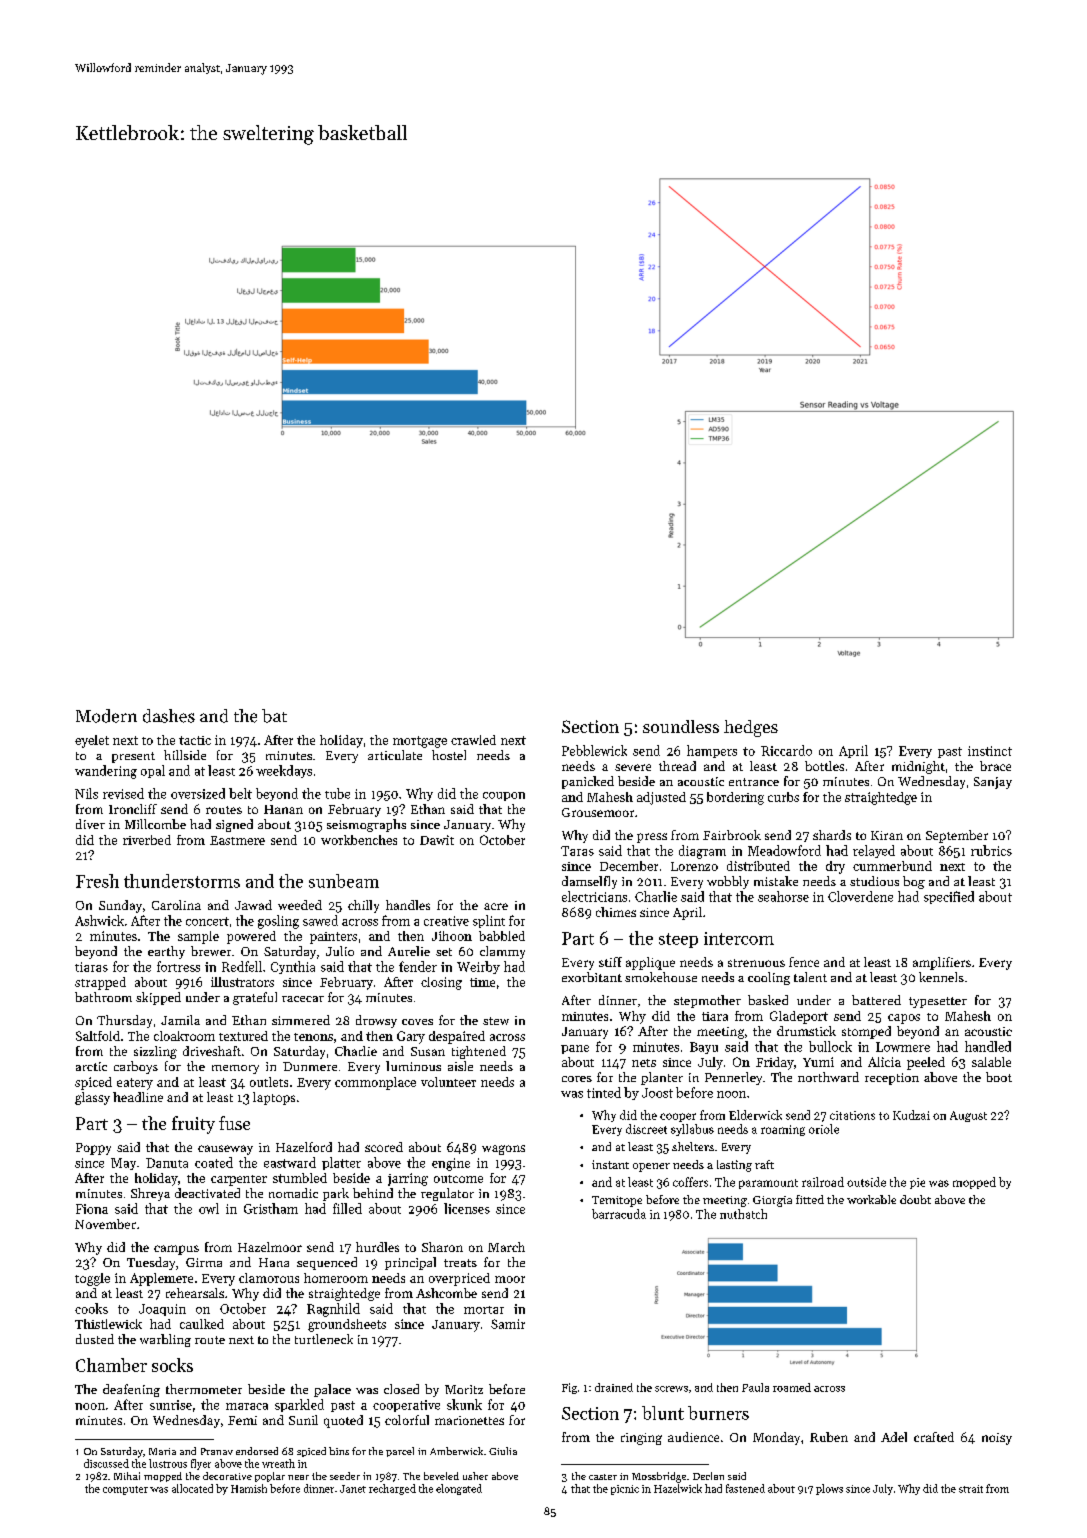 The height and width of the page is (1538, 1087). I want to click on intercom, so click(739, 938).
